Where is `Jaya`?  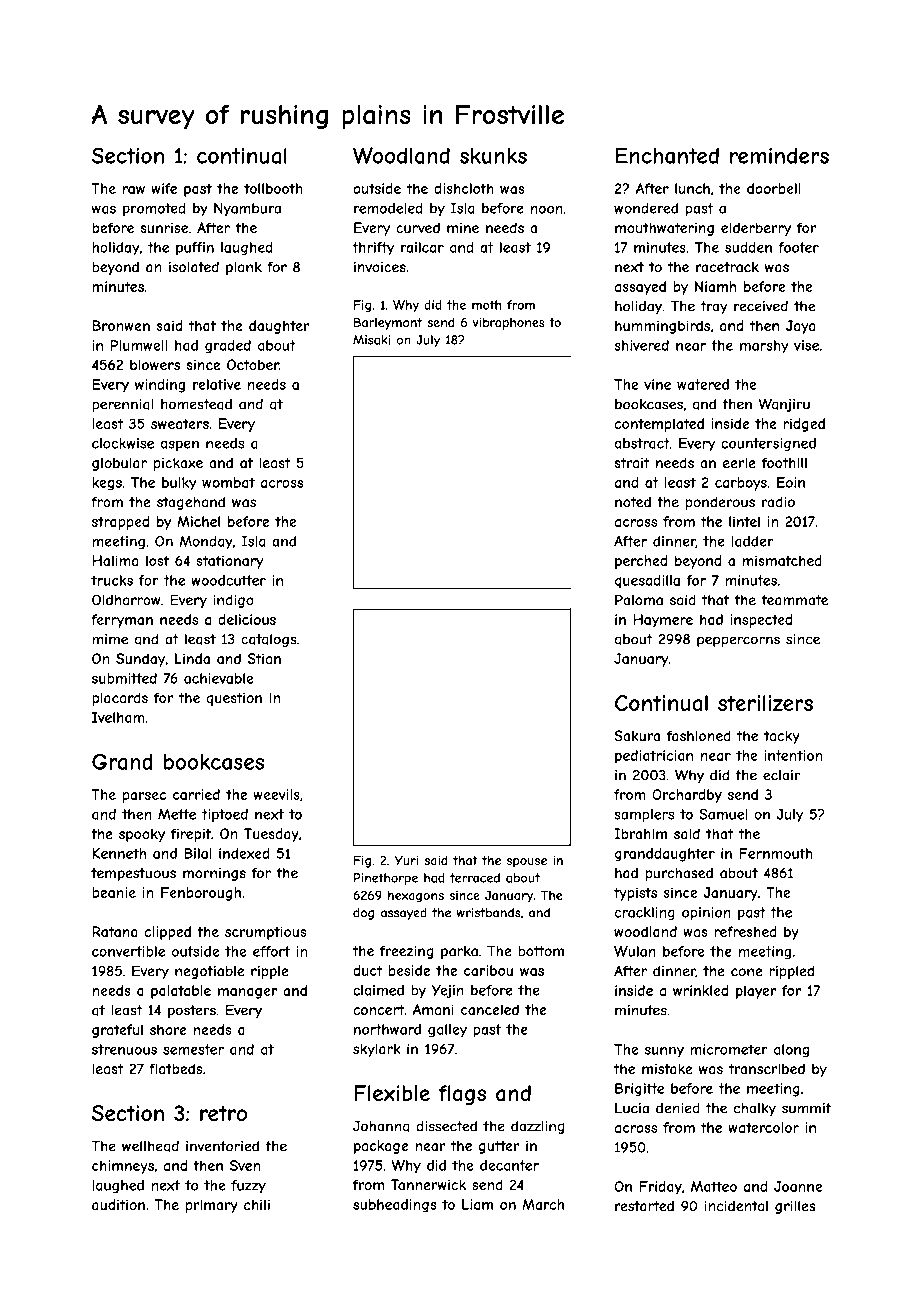
Jaya is located at coordinates (800, 327).
